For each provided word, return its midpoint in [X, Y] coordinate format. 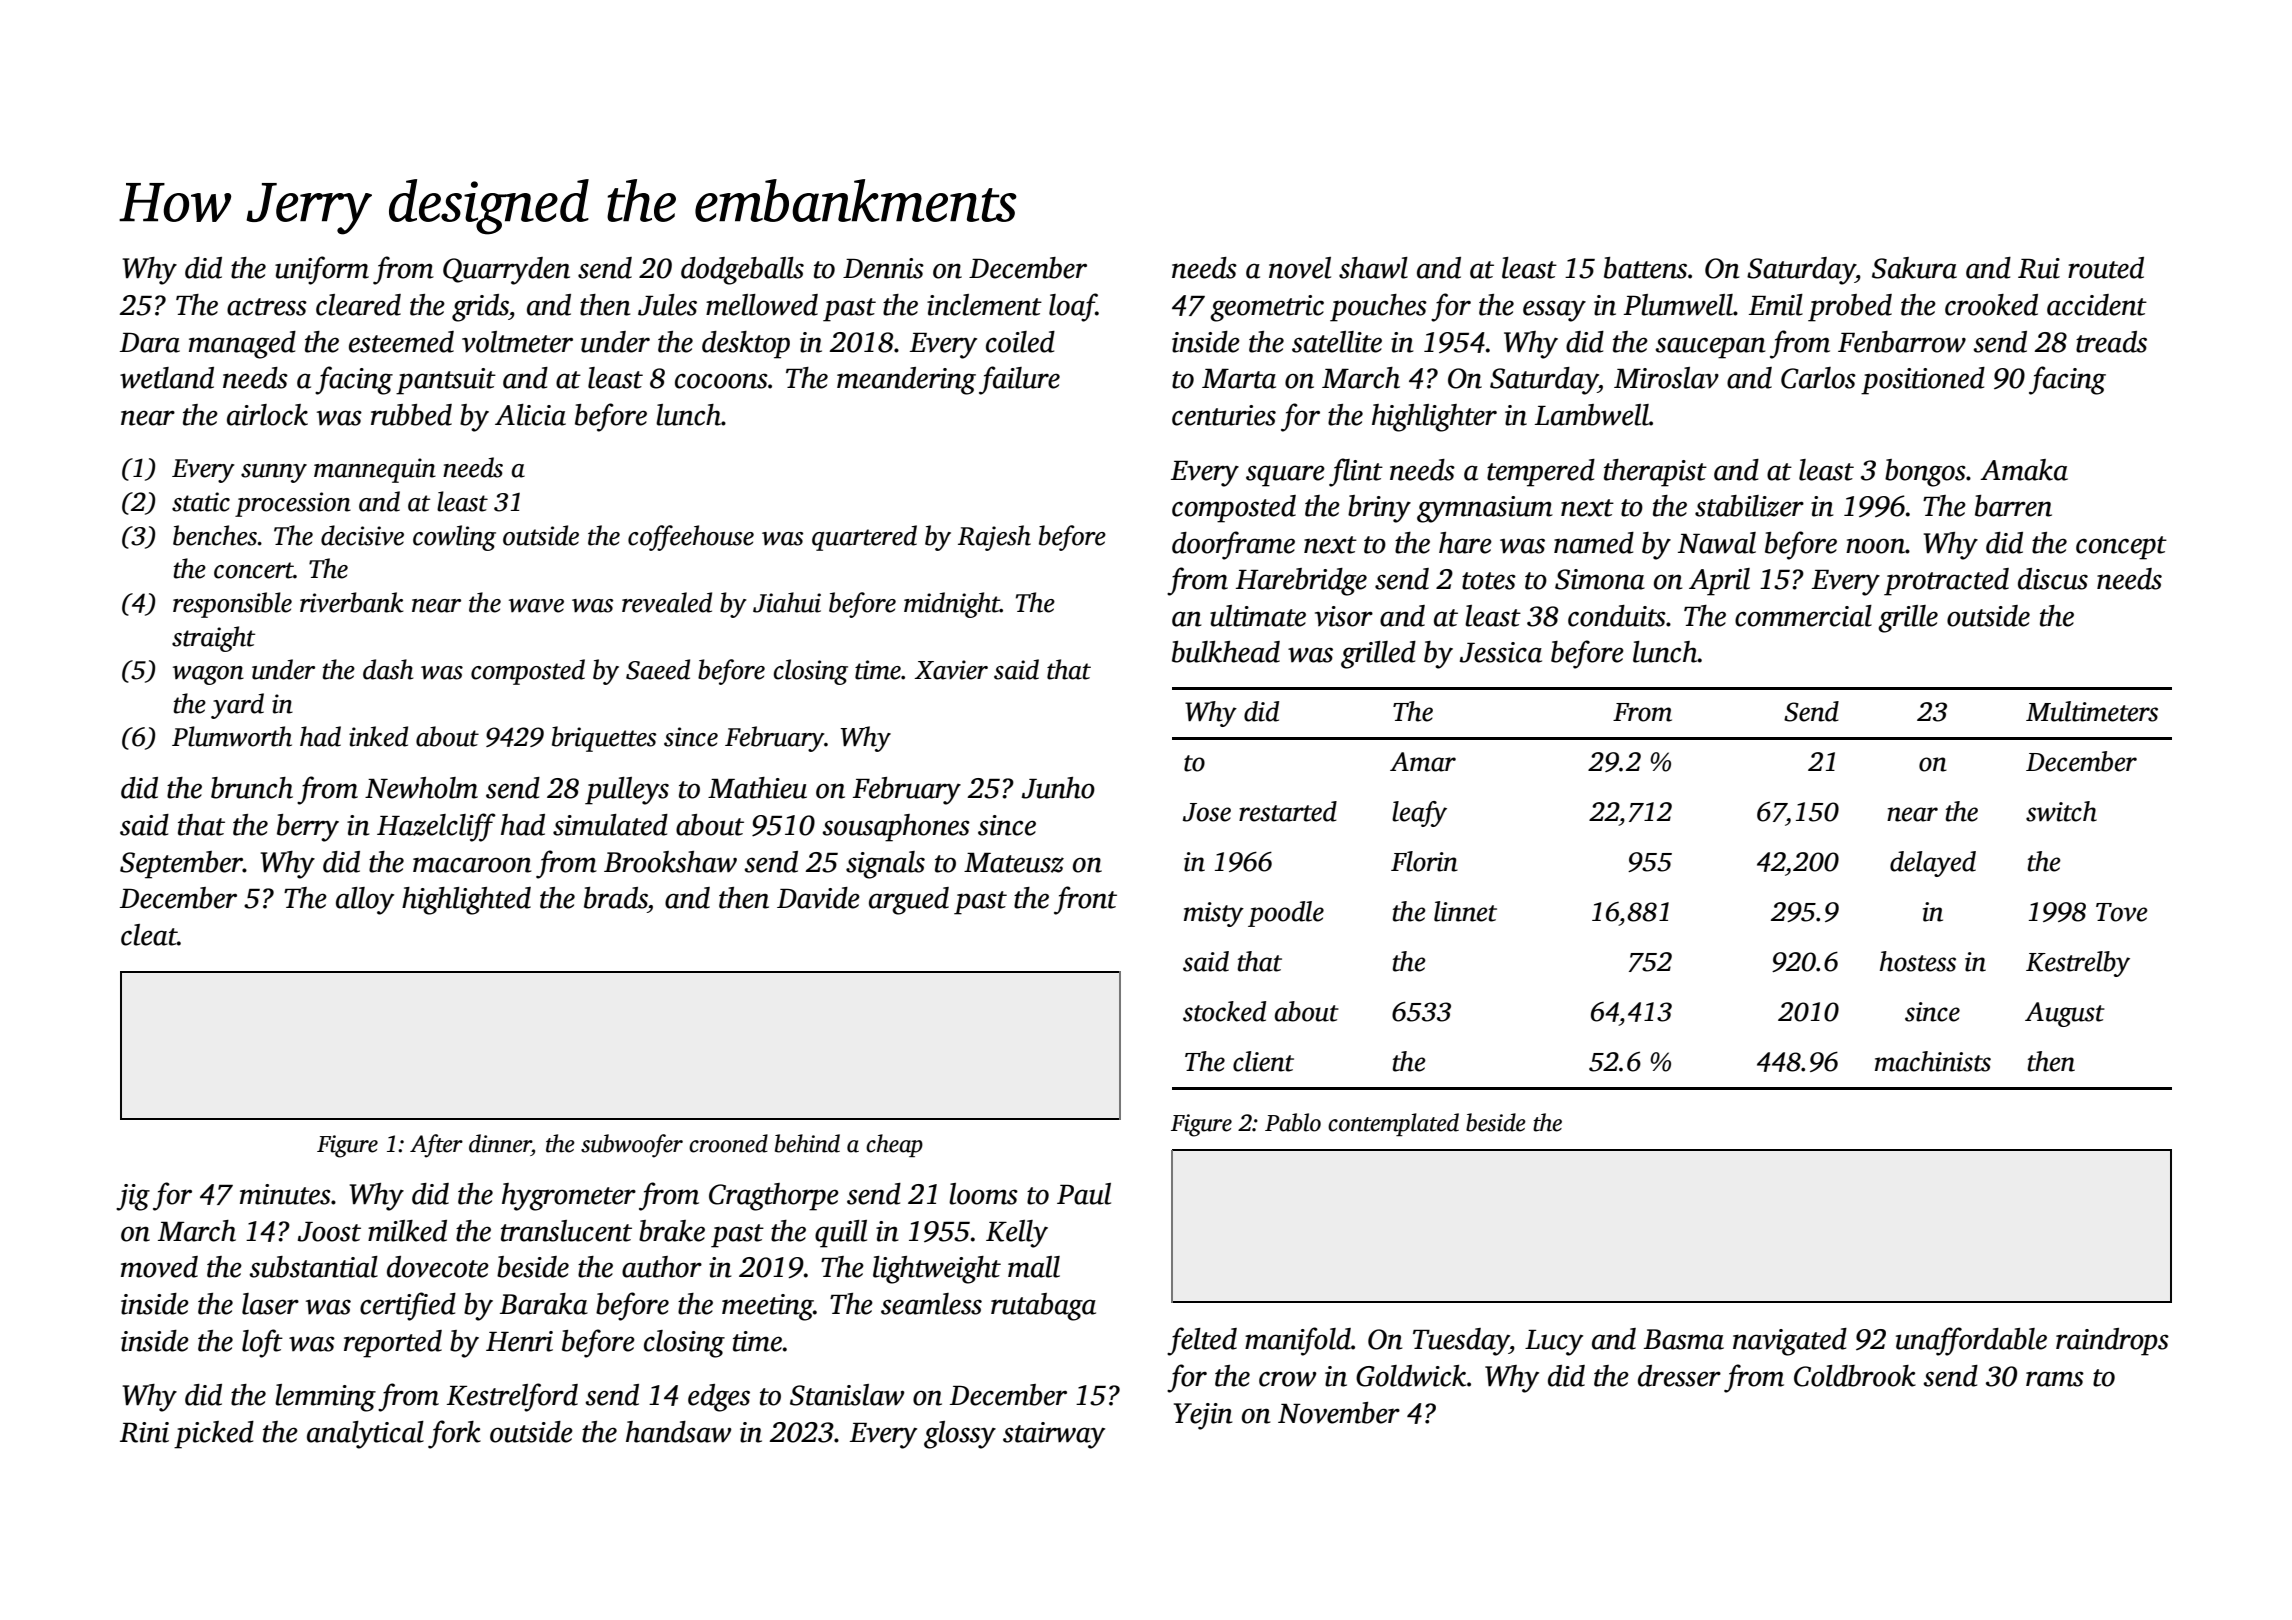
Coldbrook [1855, 1376]
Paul [1084, 1194]
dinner [500, 1143]
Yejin [1203, 1416]
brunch [252, 788]
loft [262, 1343]
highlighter [1434, 418]
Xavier [951, 670]
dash [388, 669]
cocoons [721, 381]
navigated [1790, 1342]
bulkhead [1226, 652]
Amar [1423, 762]
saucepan [1710, 348]
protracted [1946, 582]
